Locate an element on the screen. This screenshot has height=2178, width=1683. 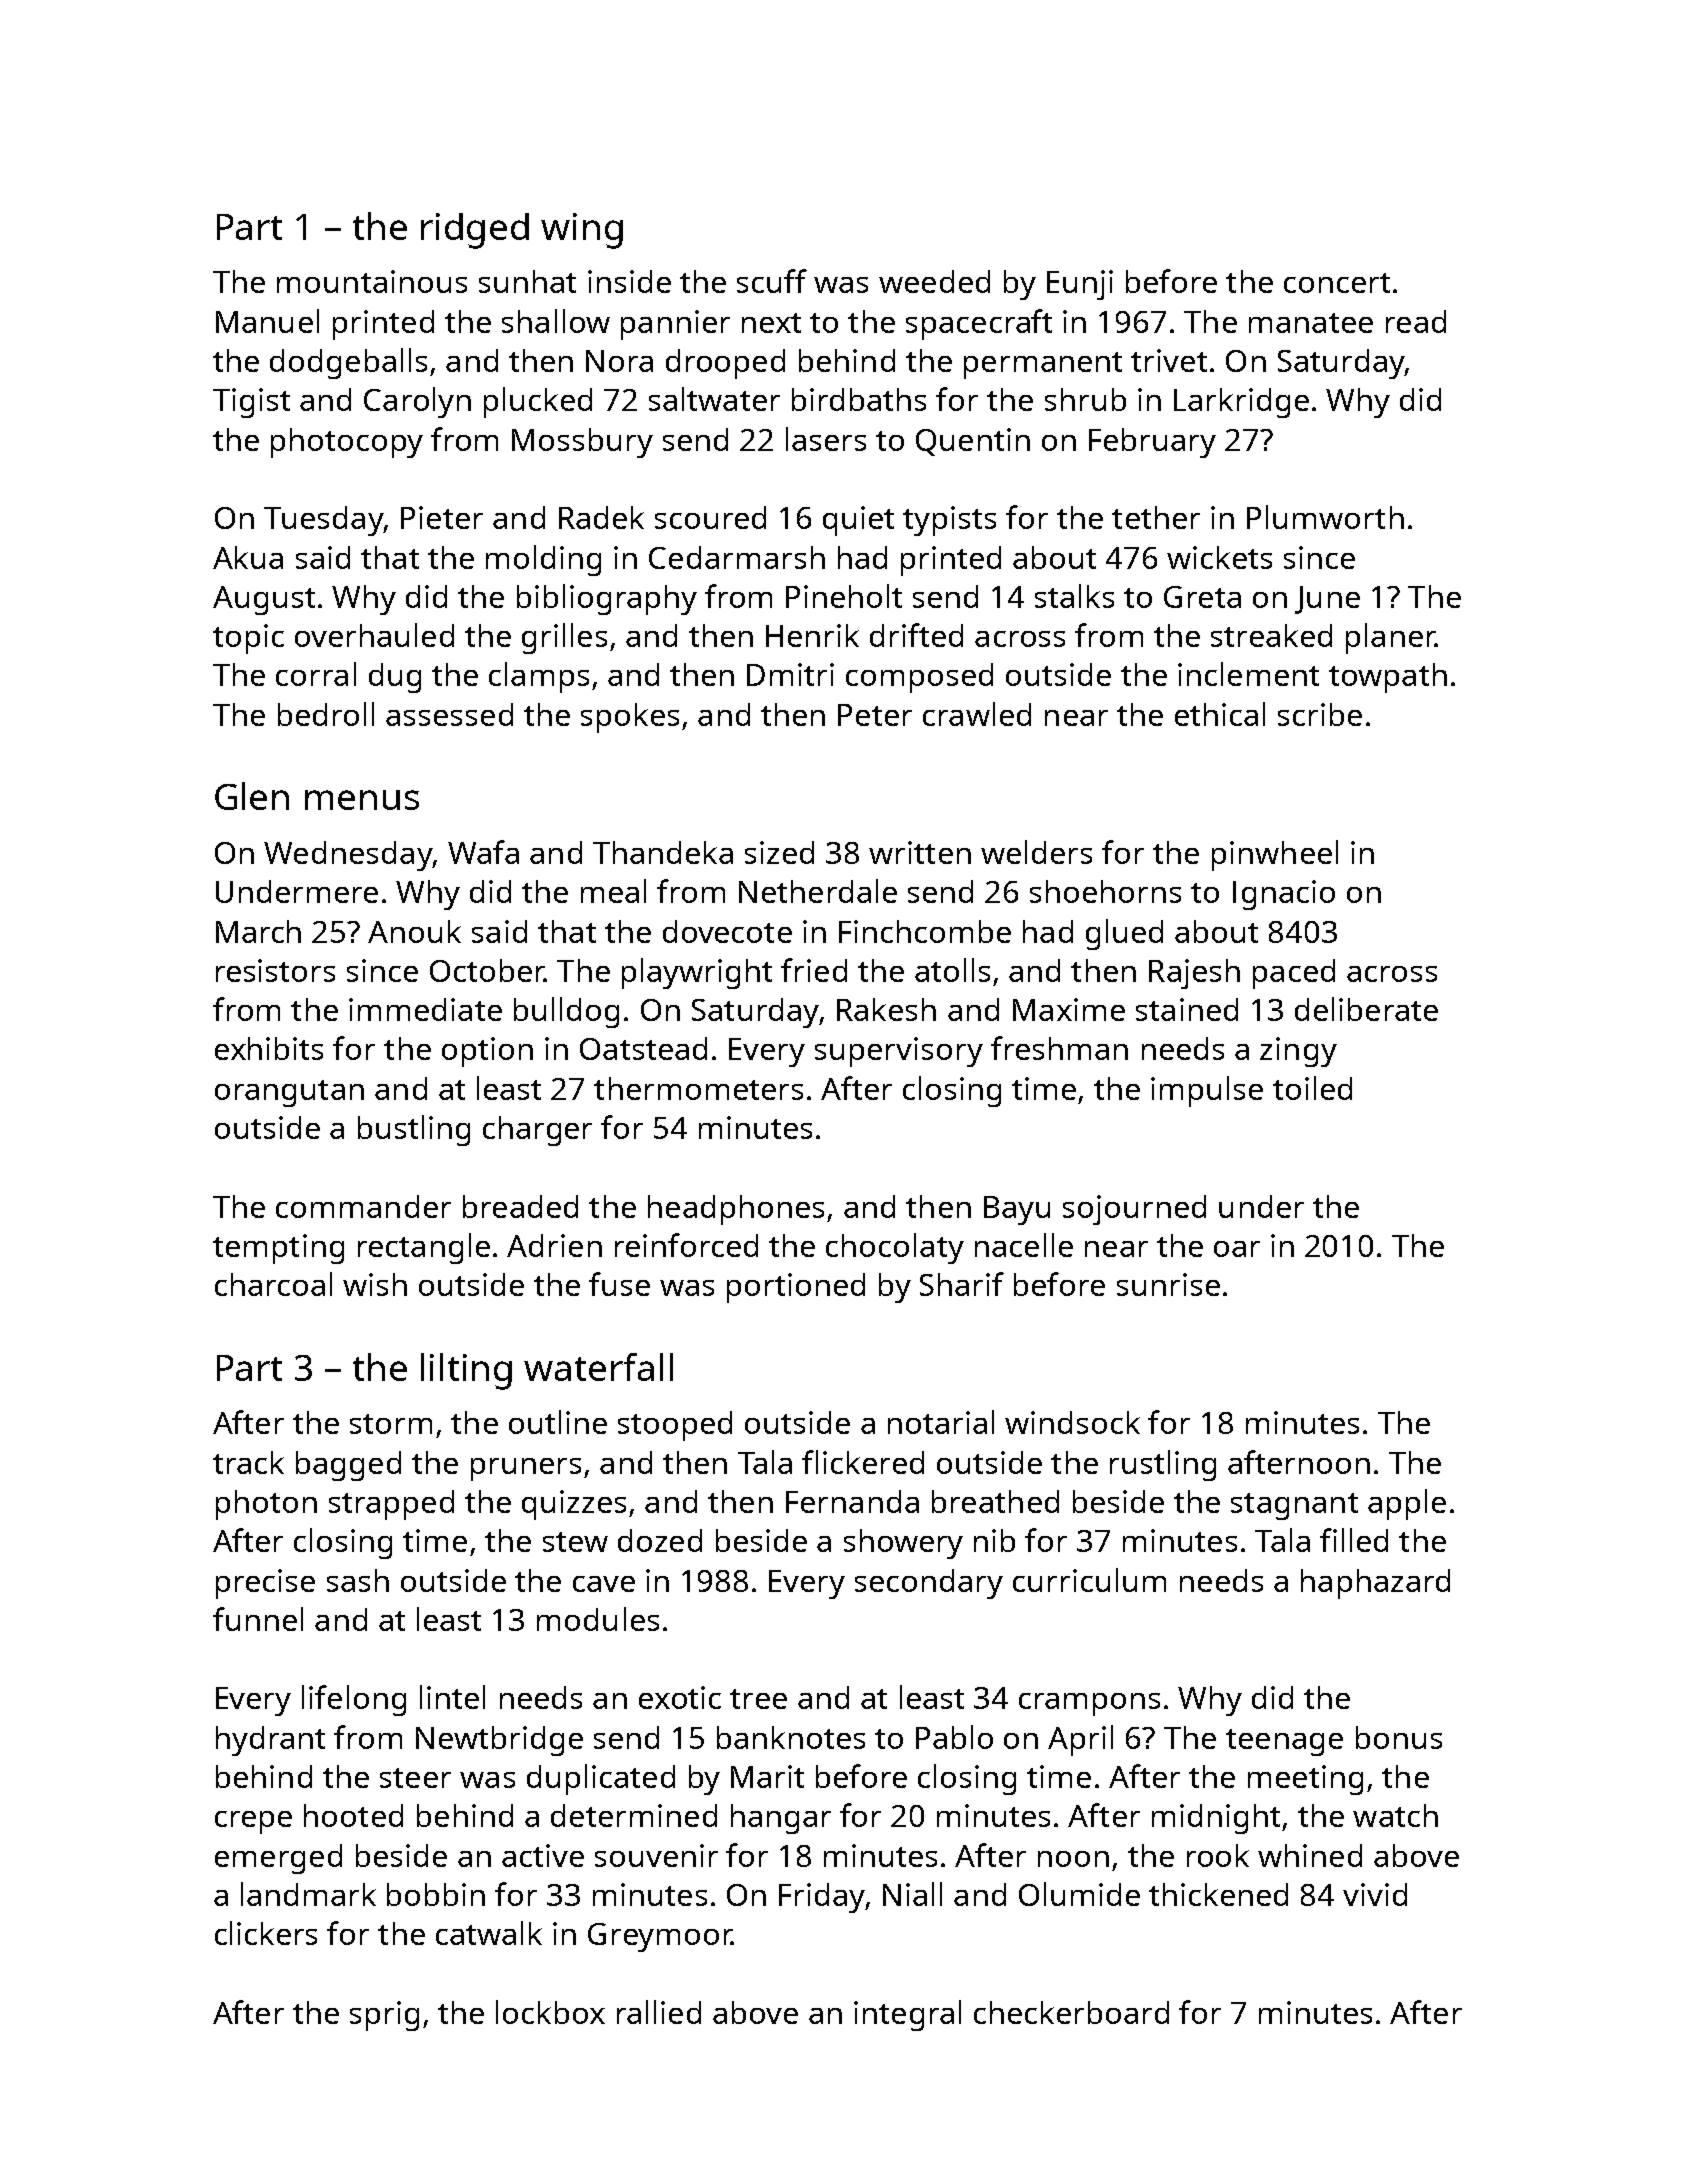
ethical is located at coordinates (1220, 714).
